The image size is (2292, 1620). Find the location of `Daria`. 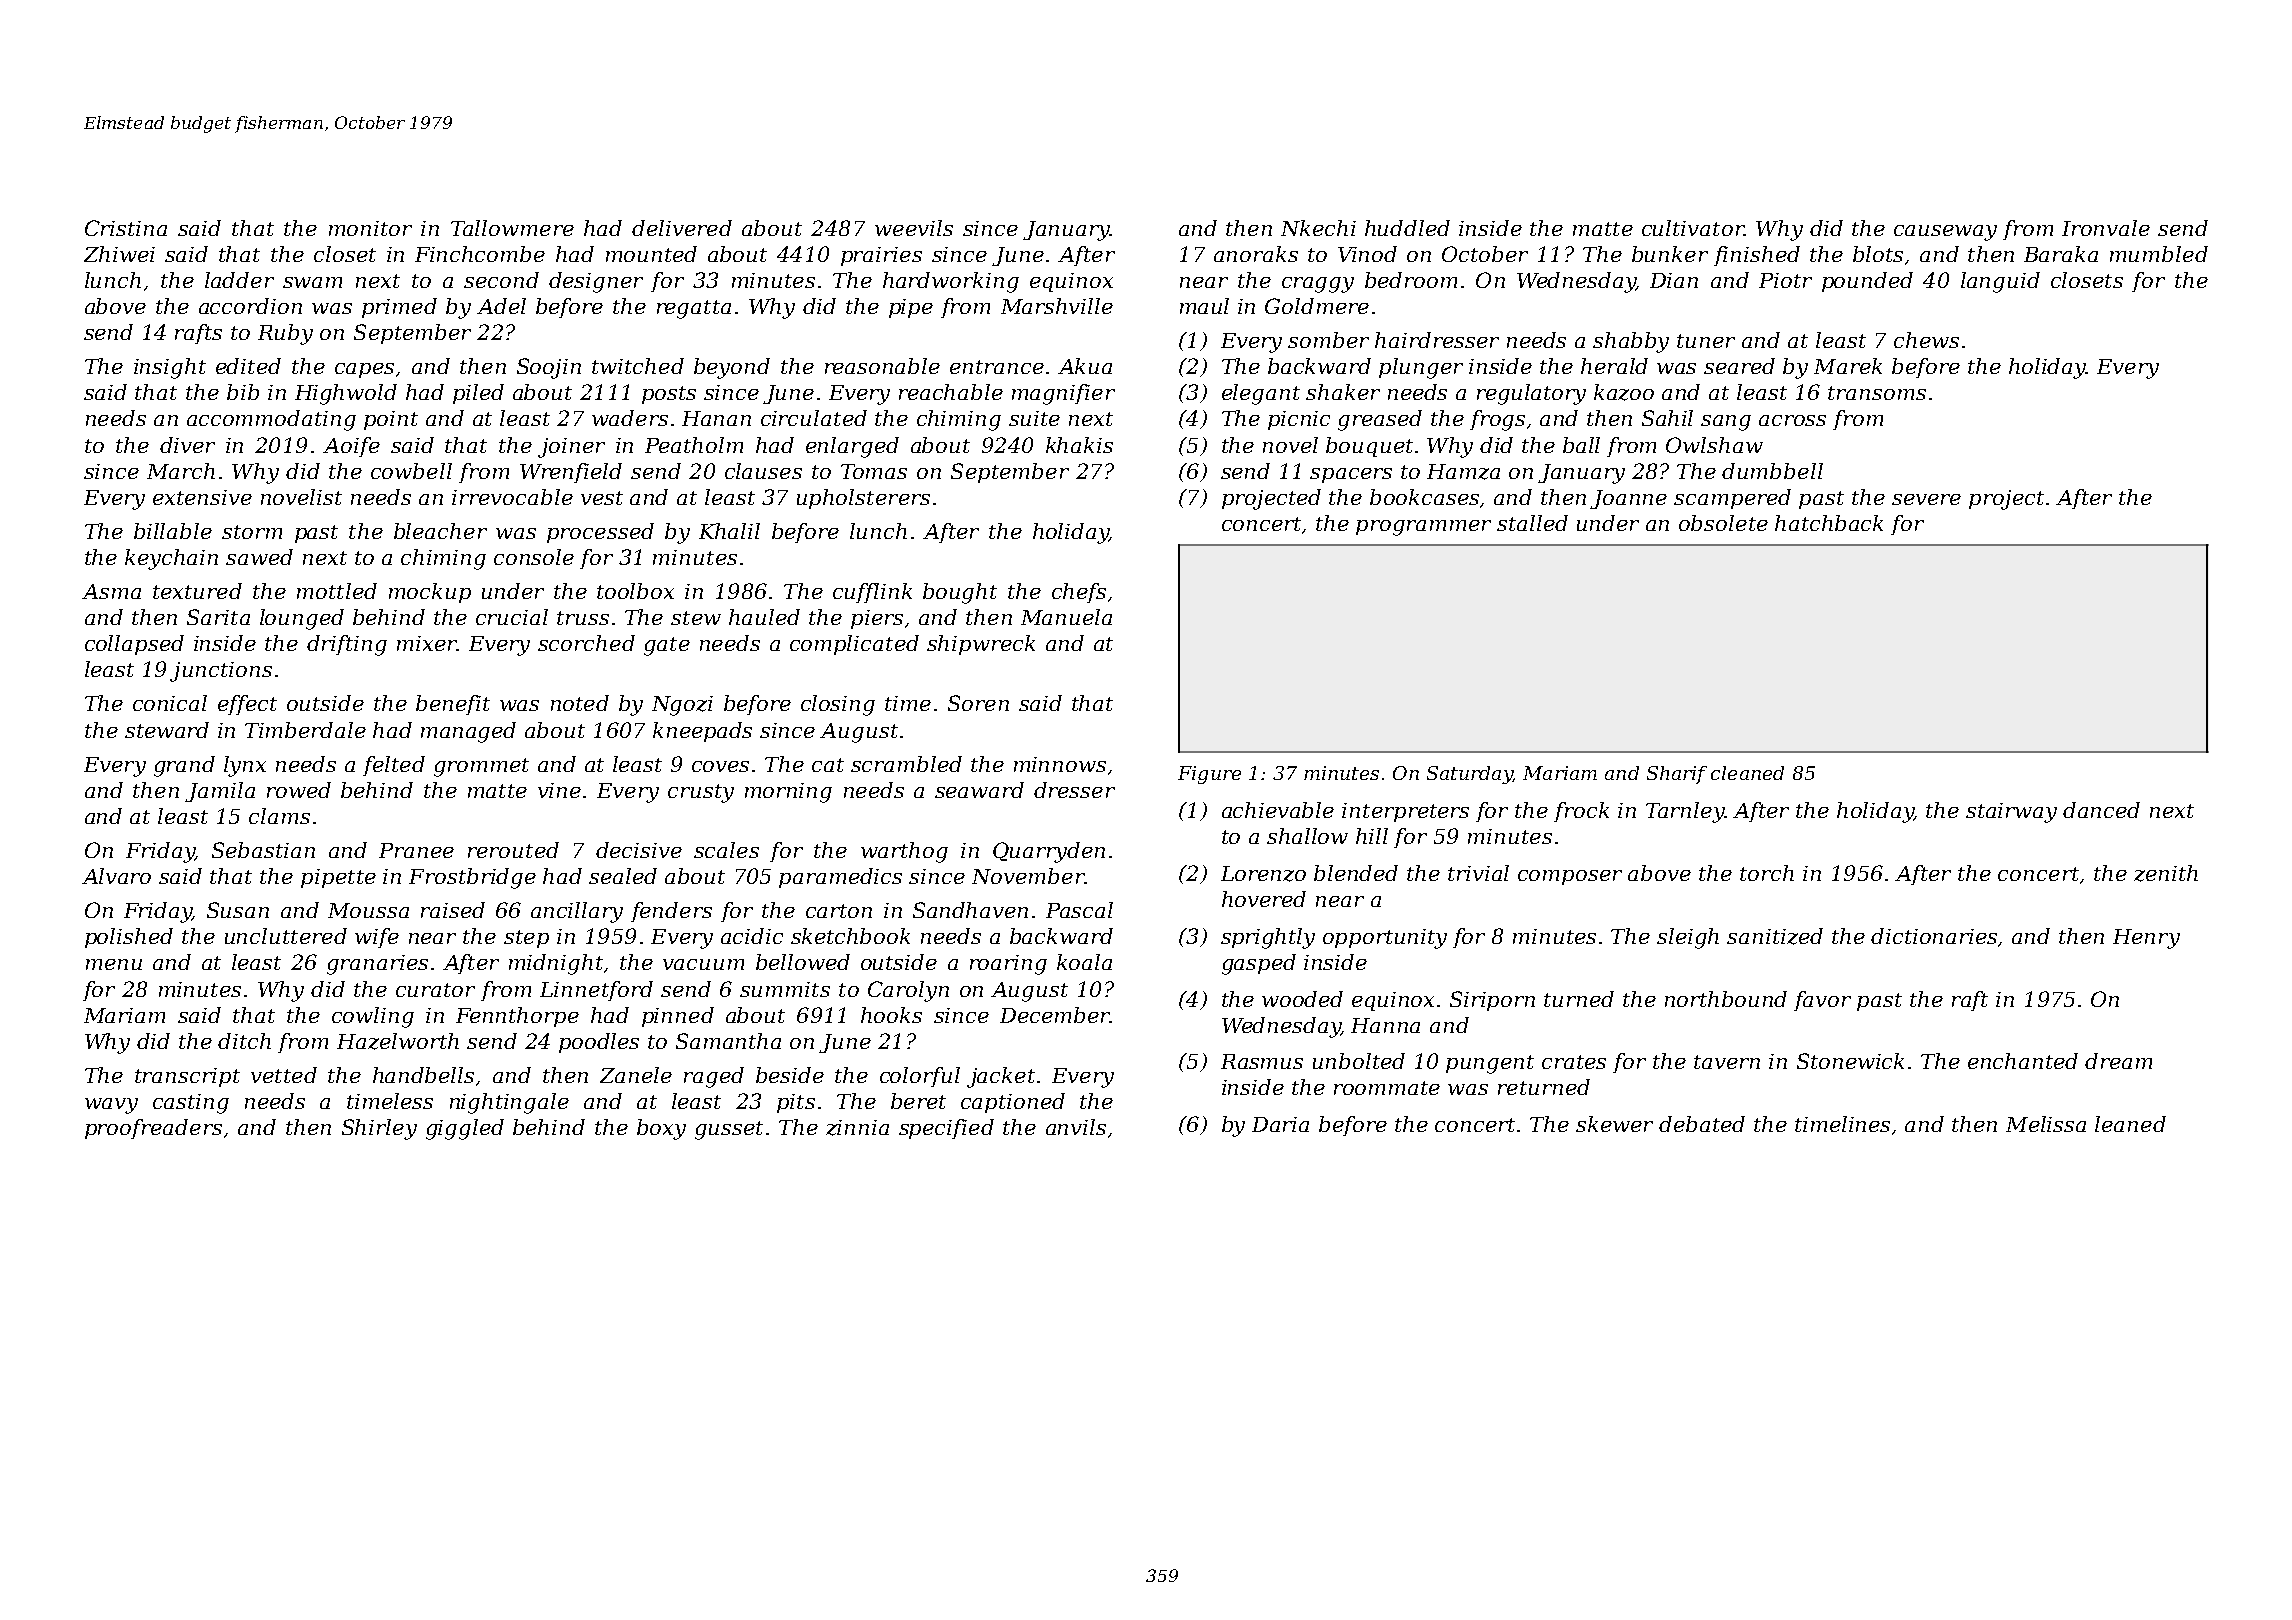

Daria is located at coordinates (1280, 1124).
